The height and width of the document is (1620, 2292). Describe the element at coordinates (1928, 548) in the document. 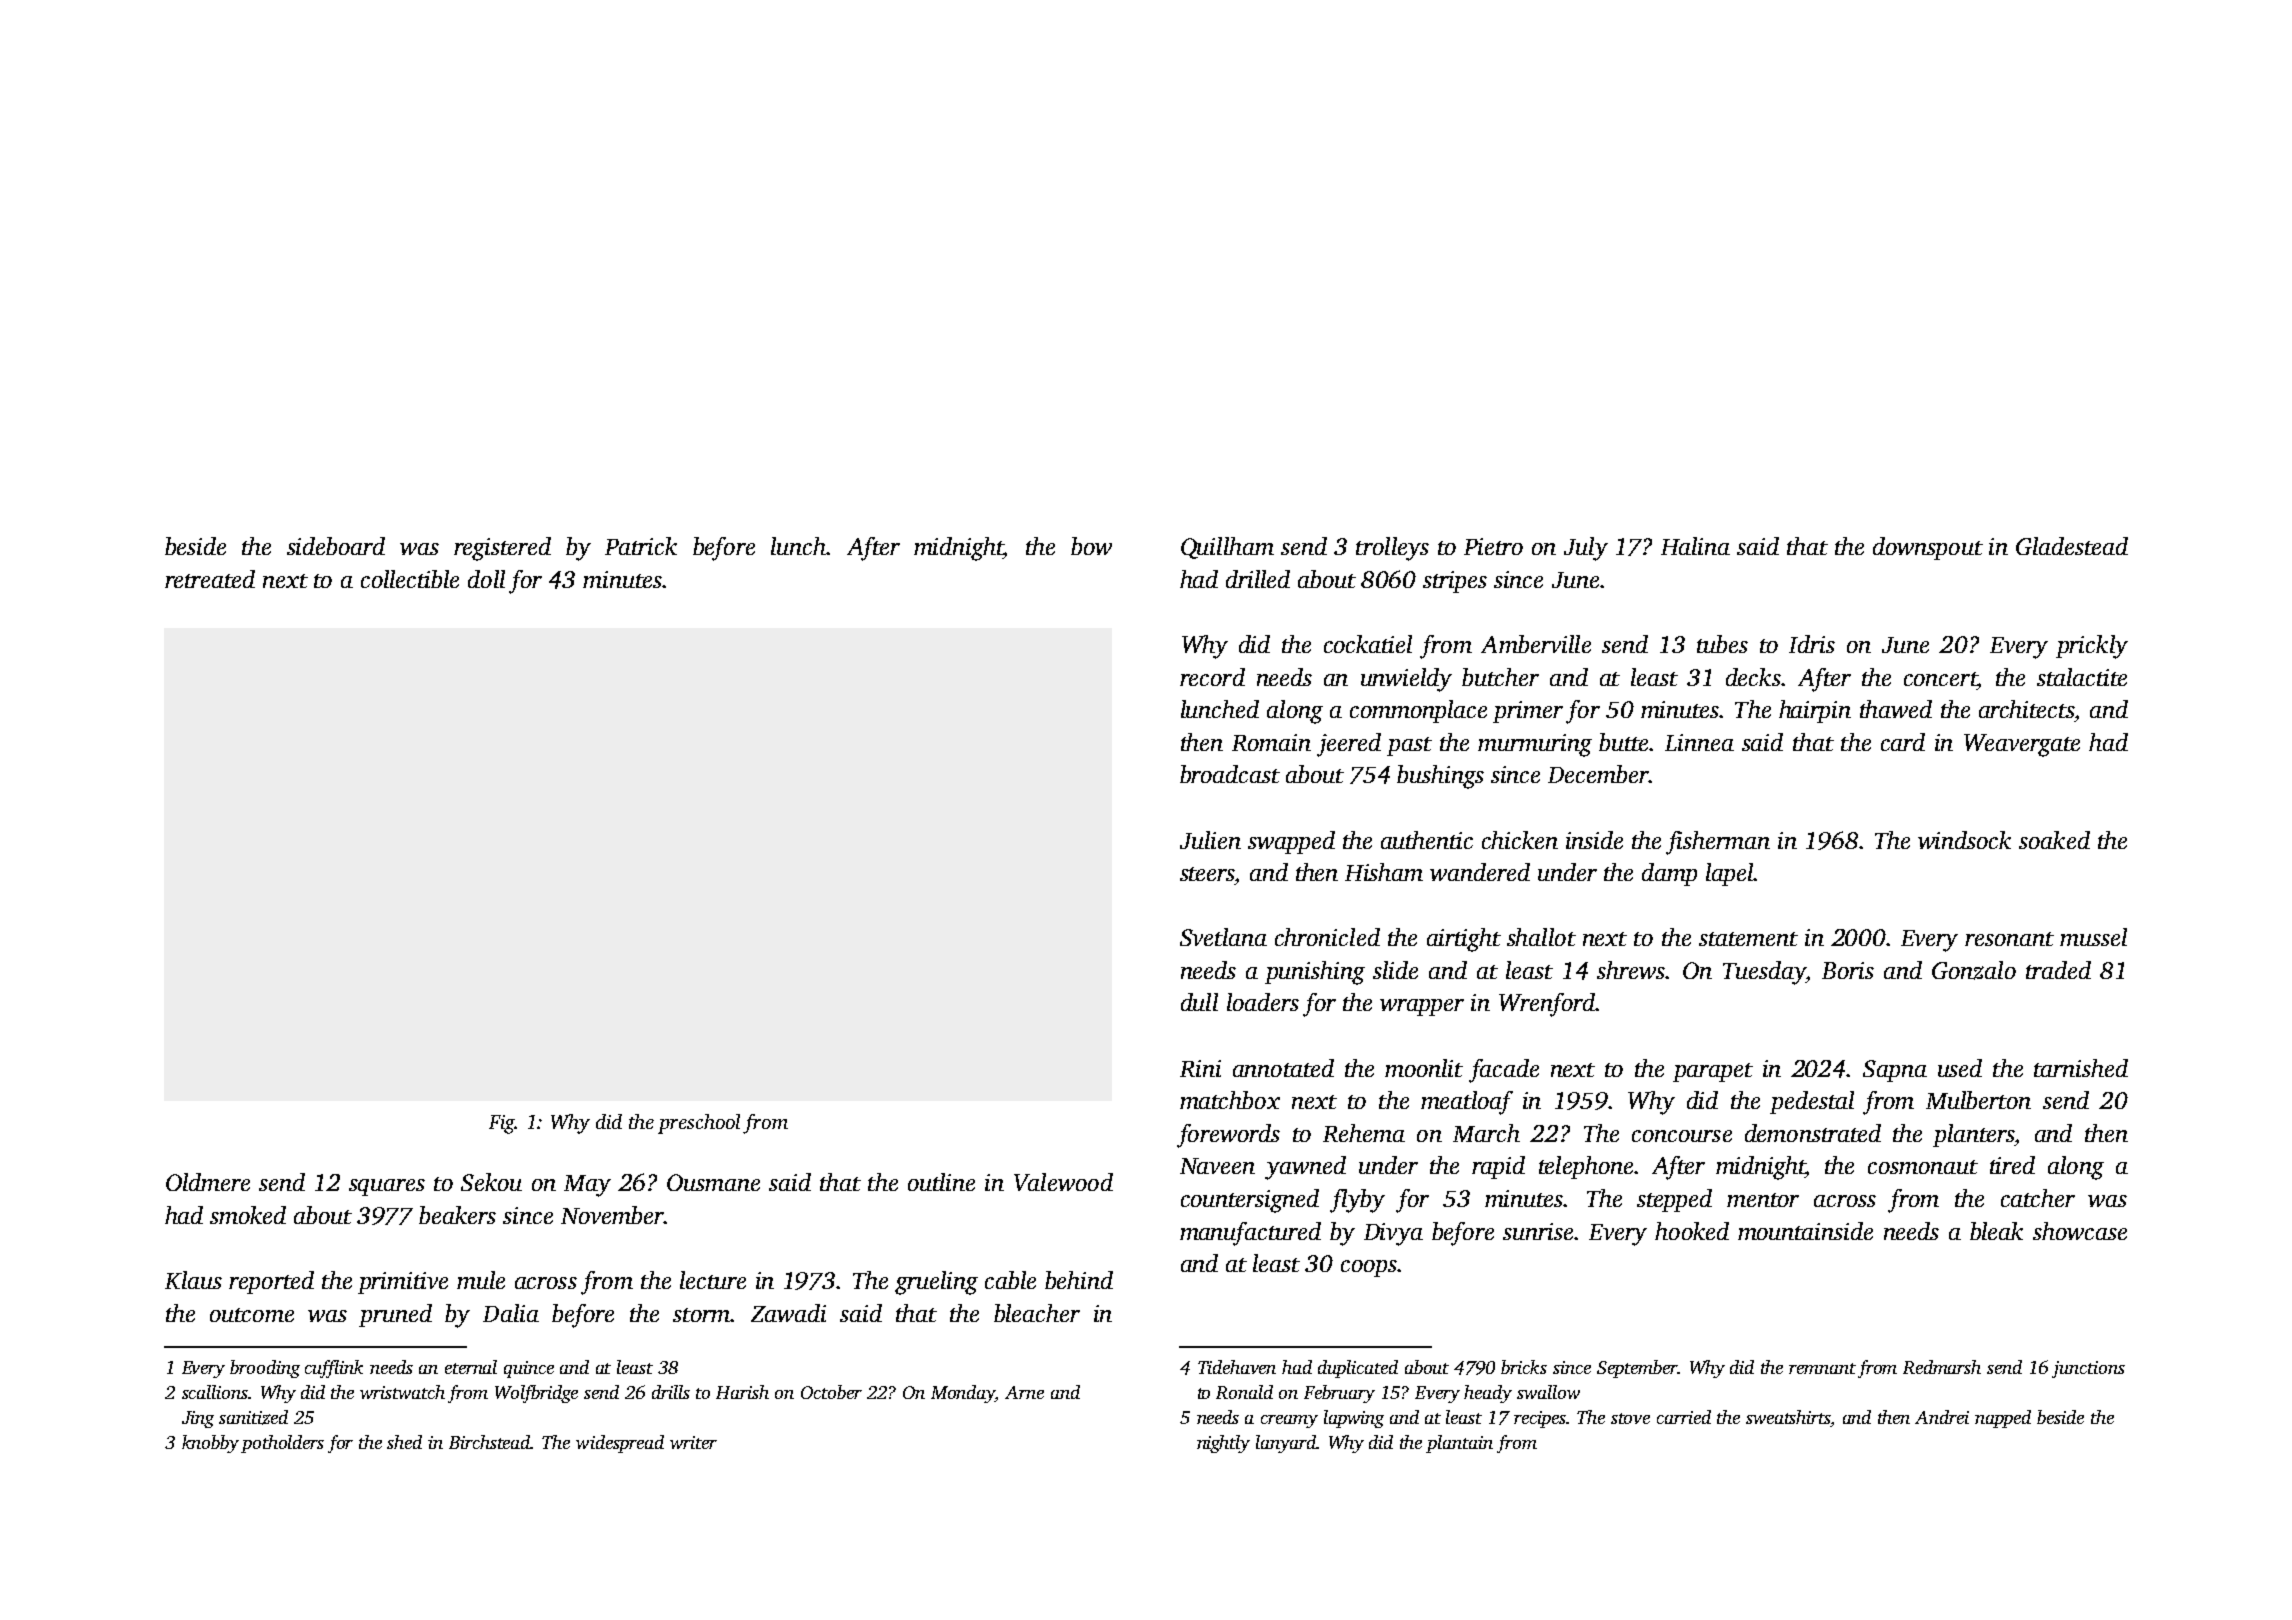

I see `downspout` at that location.
